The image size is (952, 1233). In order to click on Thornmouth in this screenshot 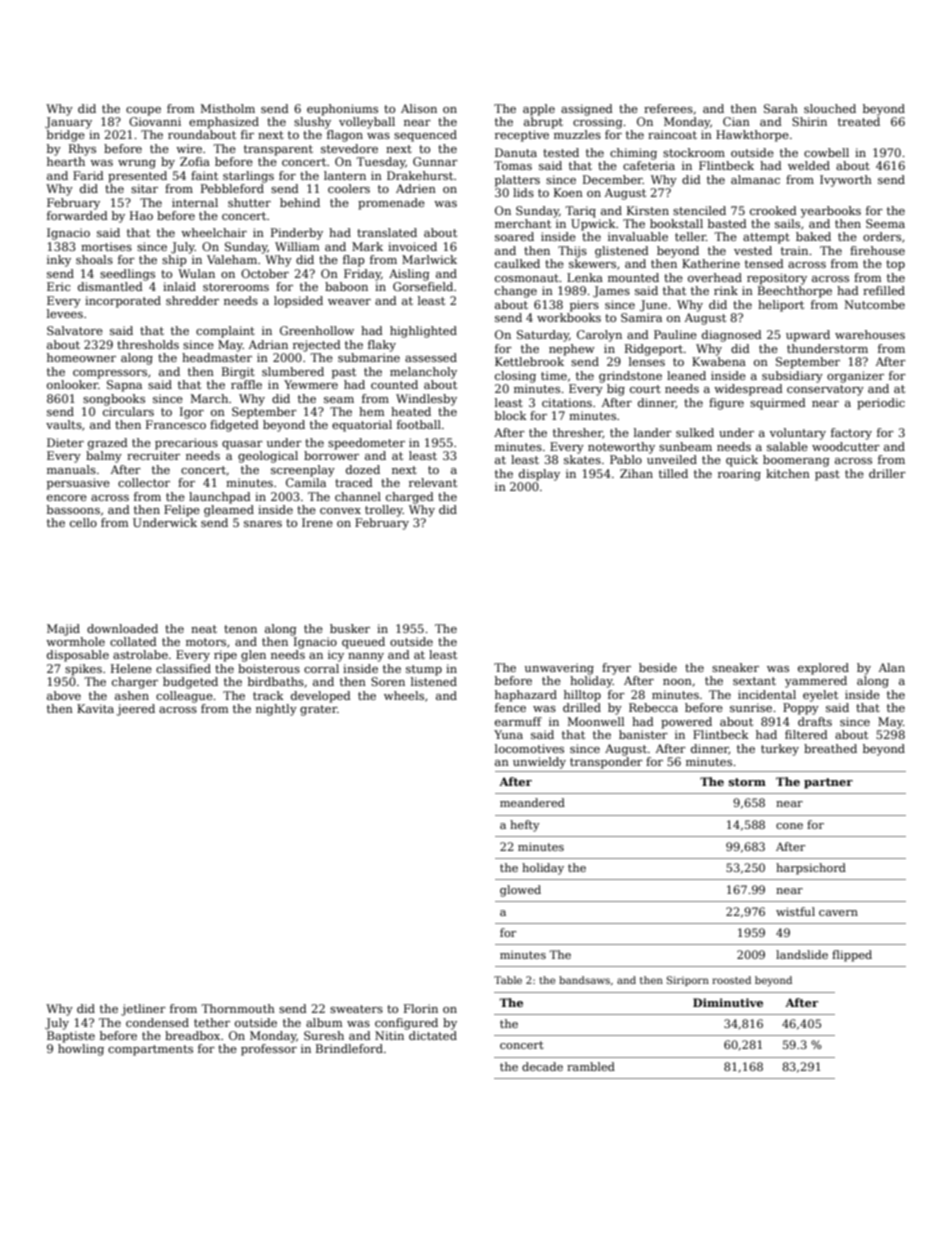, I will do `click(238, 1008)`.
